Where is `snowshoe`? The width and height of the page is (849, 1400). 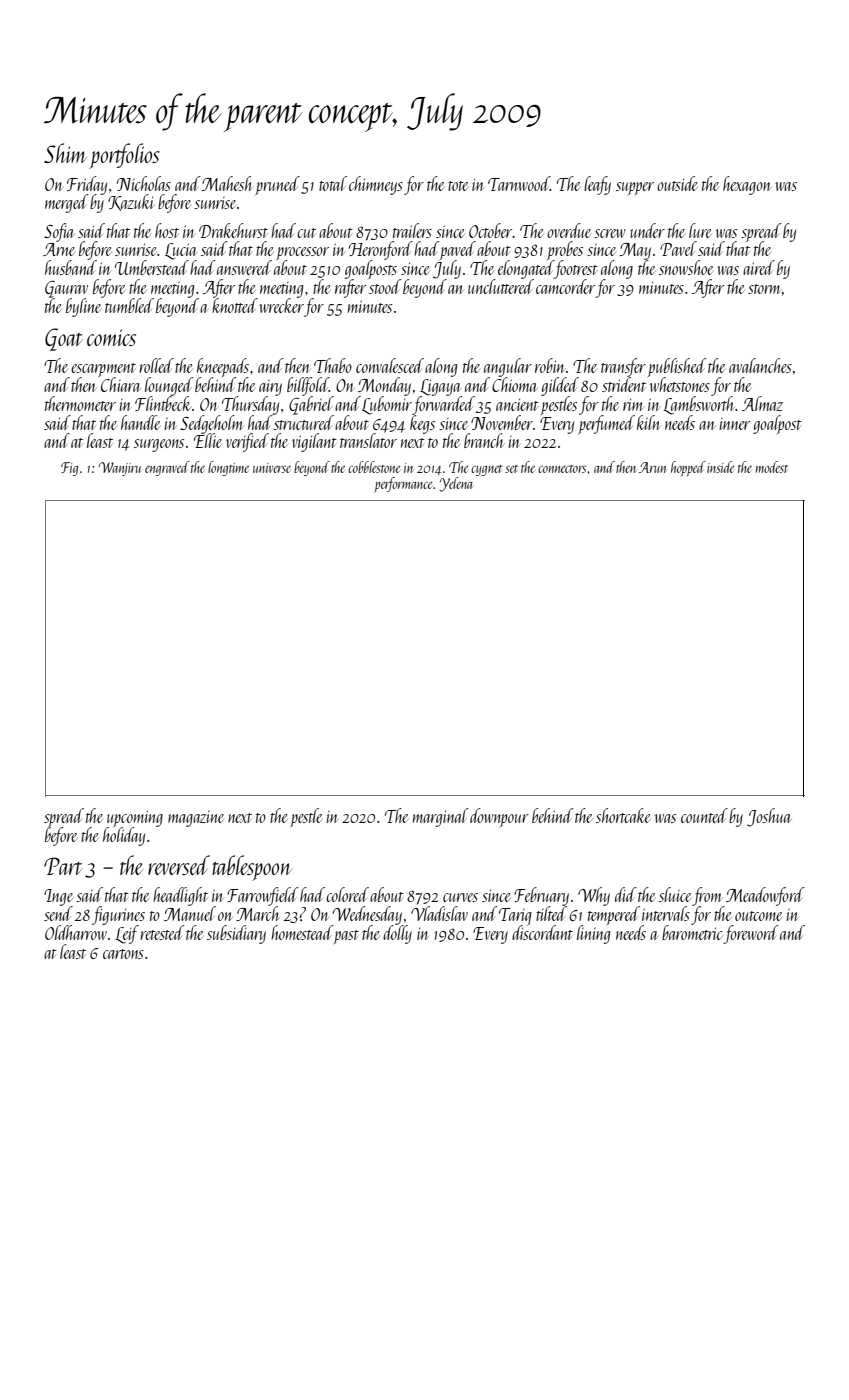 snowshoe is located at coordinates (686, 267).
